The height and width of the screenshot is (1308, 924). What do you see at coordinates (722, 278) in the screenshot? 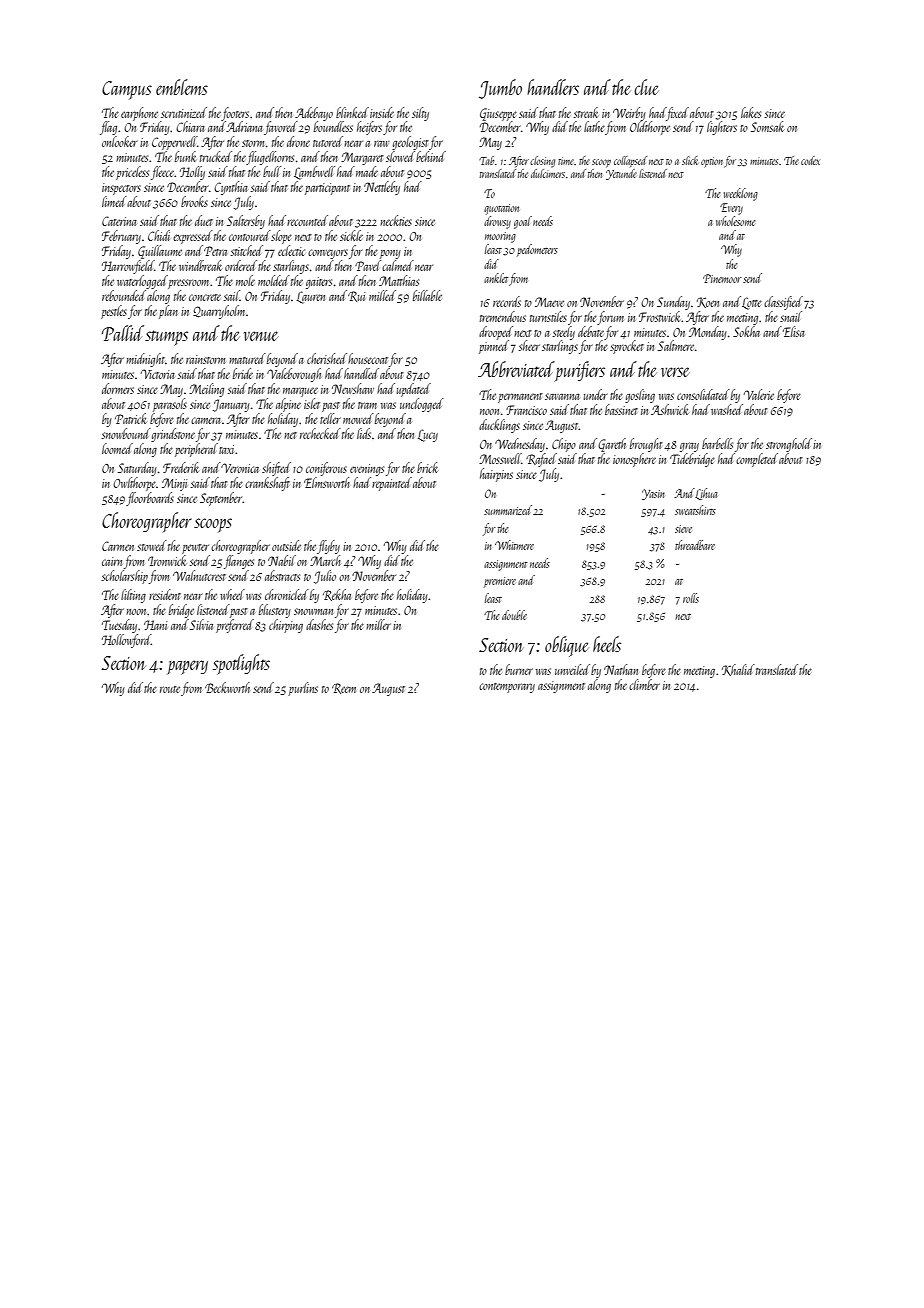
I see `Pinemoor` at bounding box center [722, 278].
